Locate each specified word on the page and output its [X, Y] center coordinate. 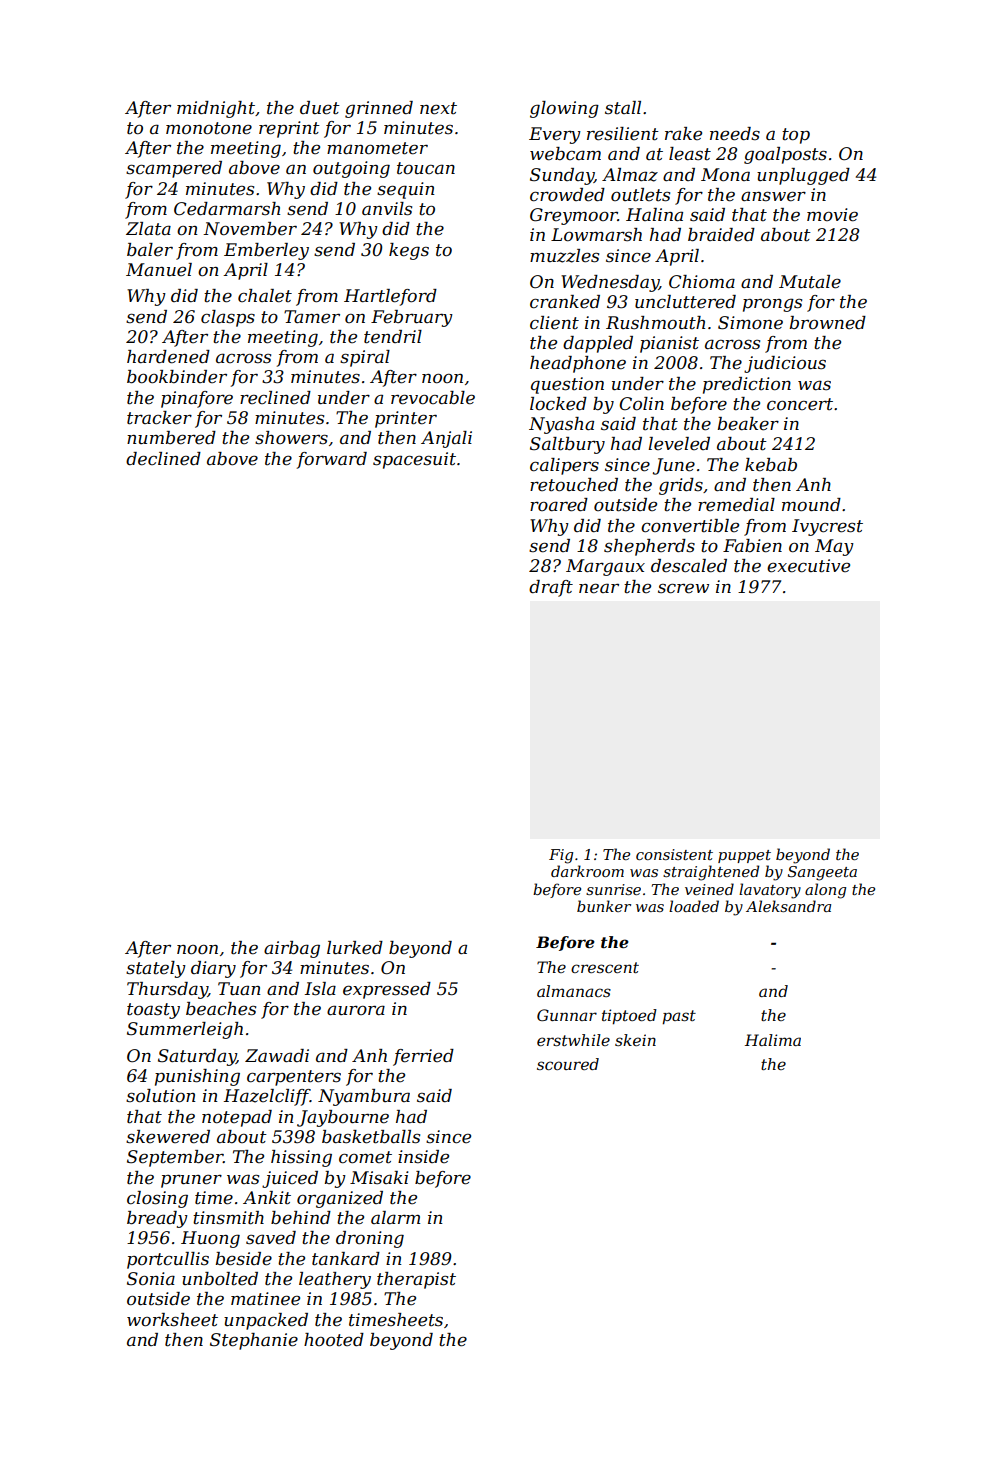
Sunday [562, 176]
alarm [395, 1217]
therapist [416, 1280]
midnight [216, 109]
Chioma [702, 282]
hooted [334, 1340]
